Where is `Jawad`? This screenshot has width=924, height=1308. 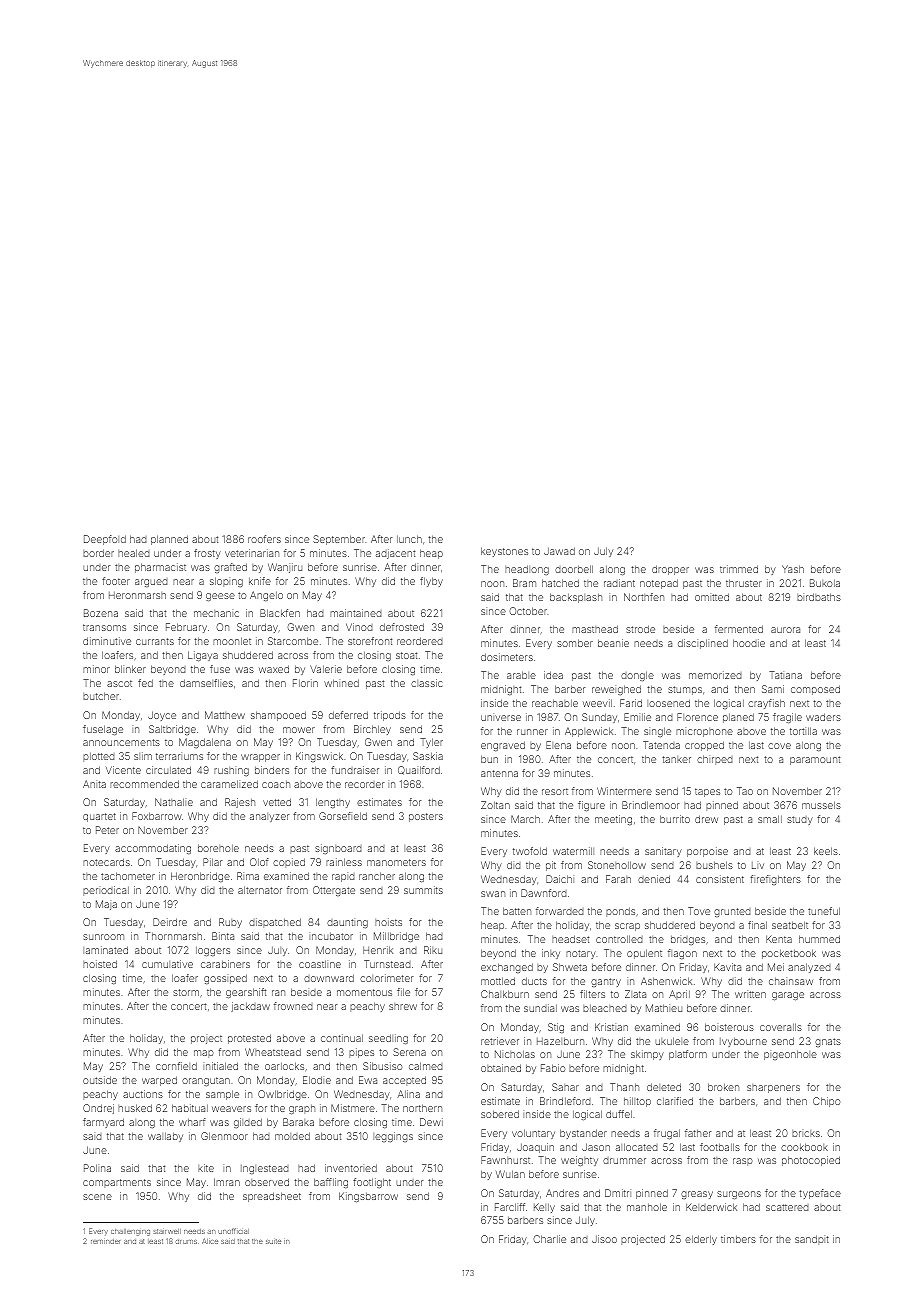
Jawad is located at coordinates (559, 551).
